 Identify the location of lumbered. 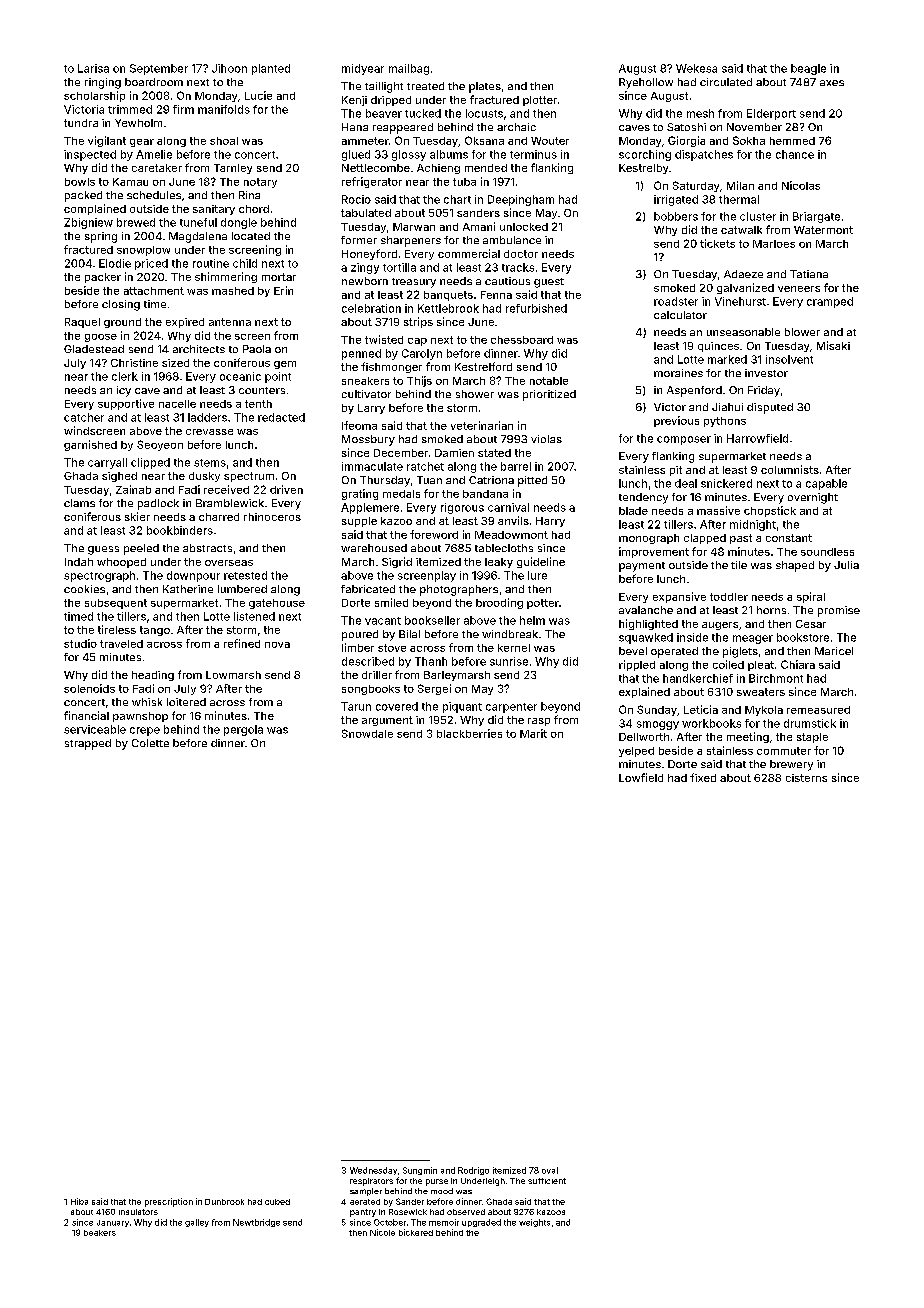
(242, 589).
